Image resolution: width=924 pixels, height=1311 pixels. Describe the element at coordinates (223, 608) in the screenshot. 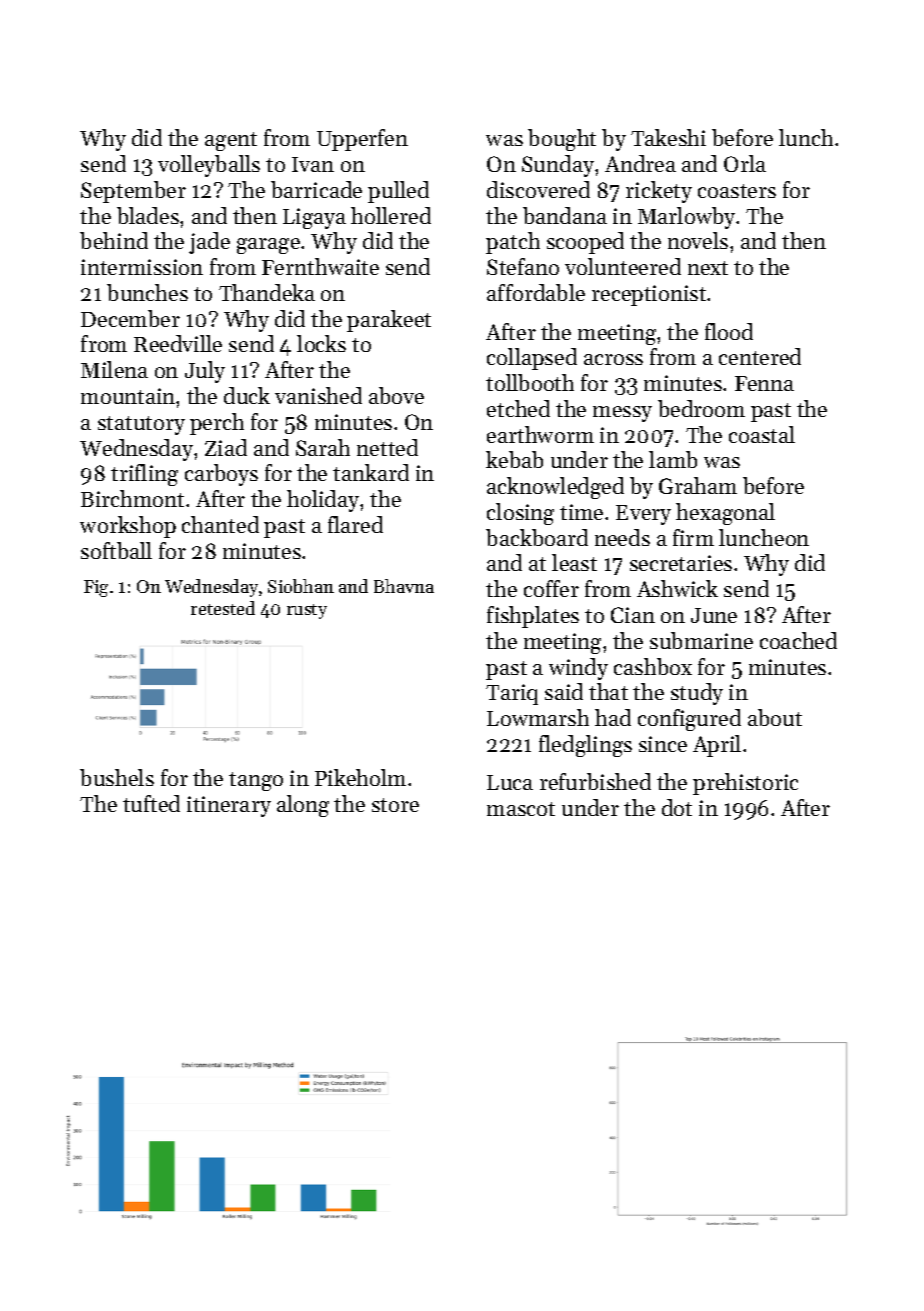

I see `retested` at that location.
